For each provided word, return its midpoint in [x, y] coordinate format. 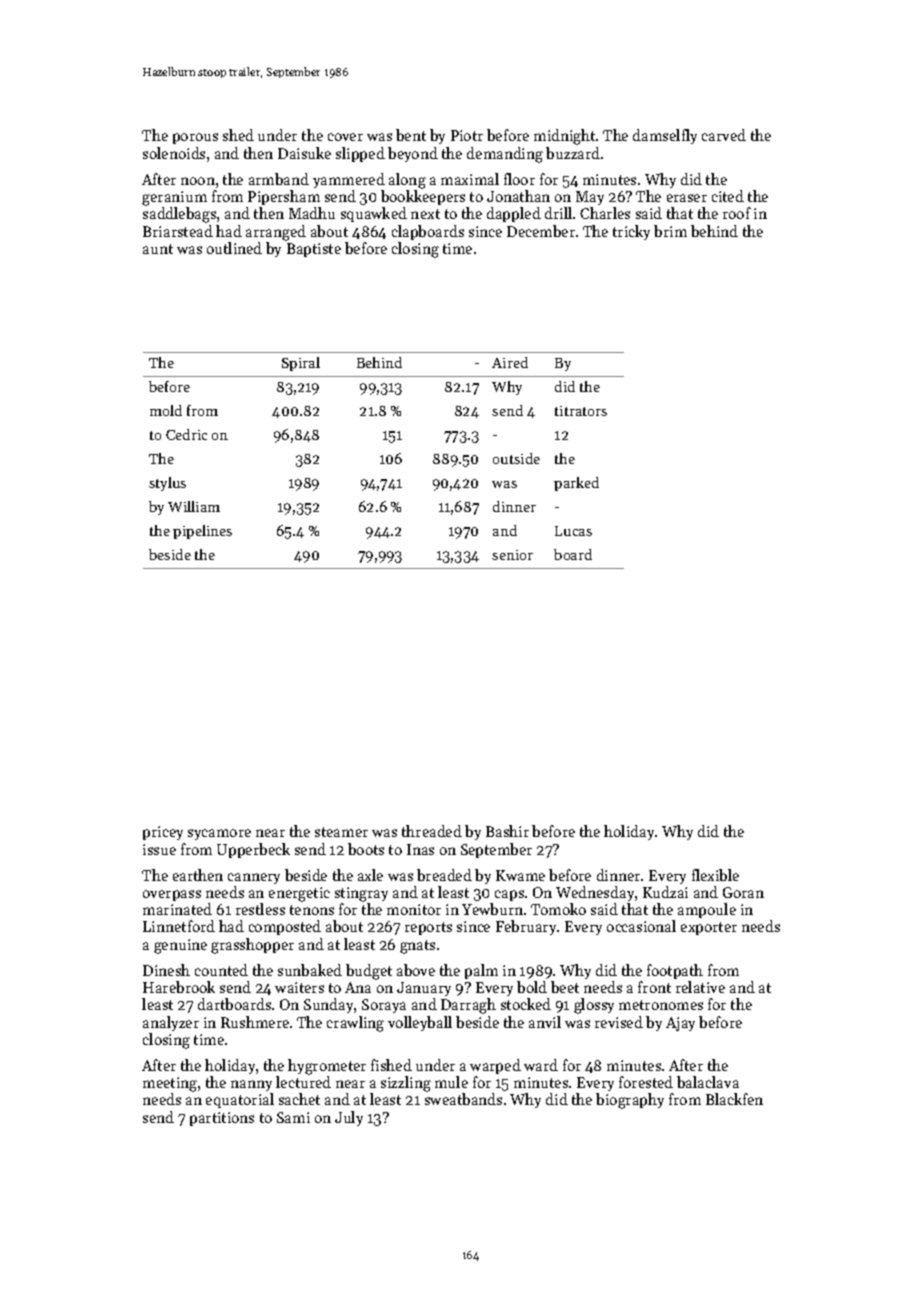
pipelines [202, 532]
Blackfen [734, 1099]
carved [724, 135]
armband [279, 179]
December [541, 231]
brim [670, 231]
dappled [514, 214]
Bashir [507, 831]
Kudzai [665, 892]
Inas [420, 849]
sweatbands [463, 1099]
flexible [715, 875]
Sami [293, 1117]
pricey [163, 833]
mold [166, 410]
